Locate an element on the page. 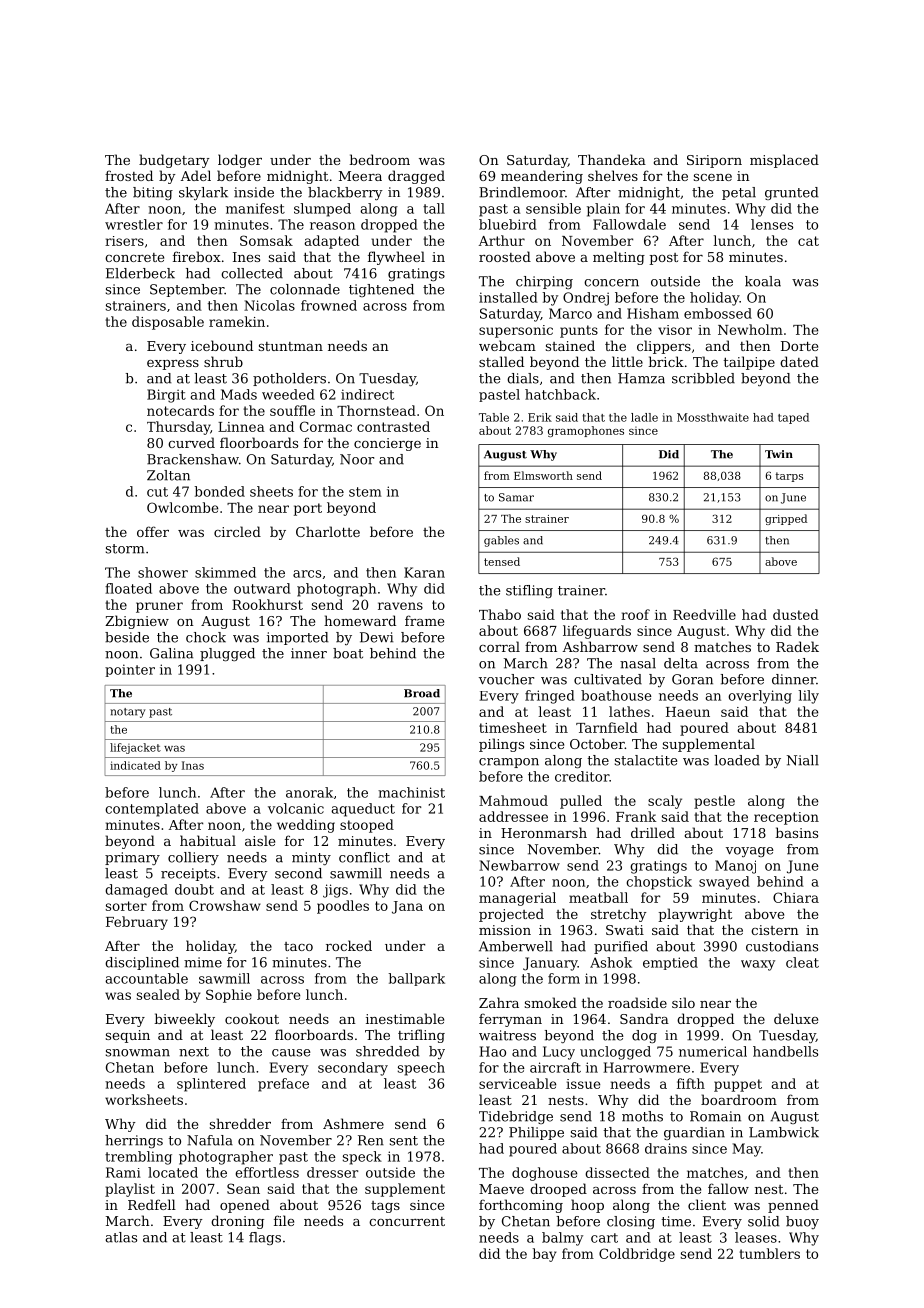  roof is located at coordinates (635, 614).
